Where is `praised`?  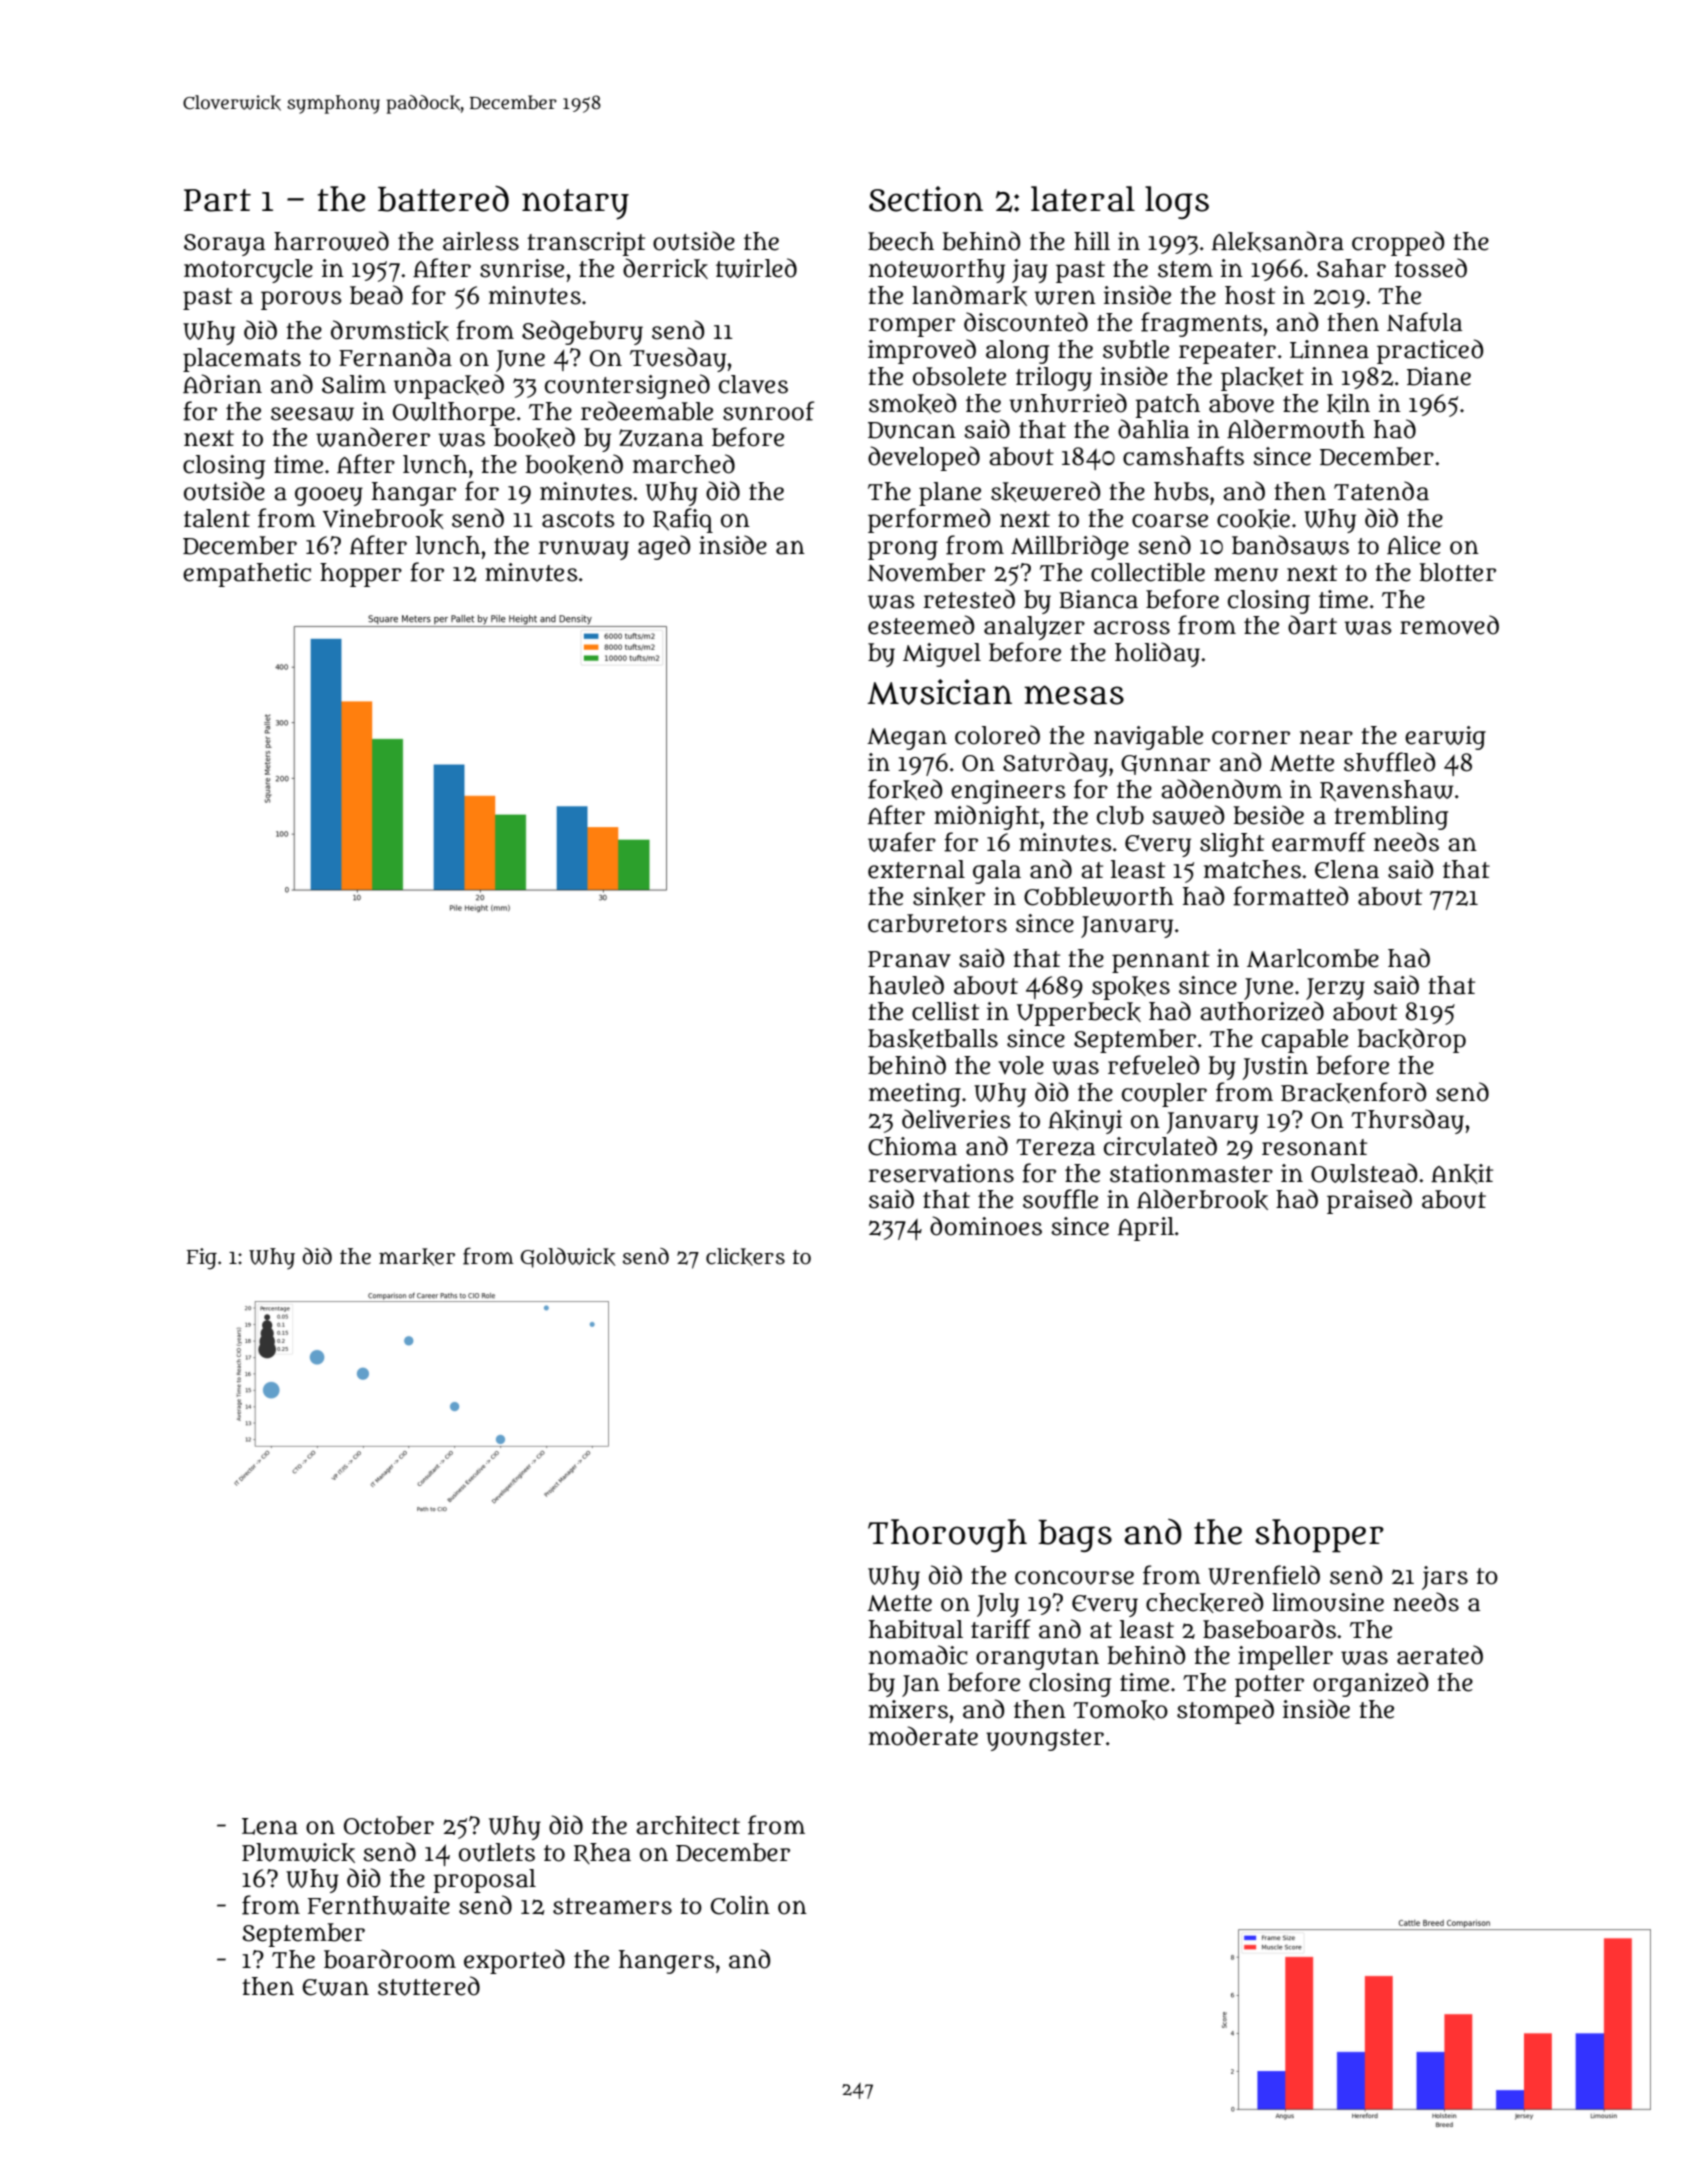
praised is located at coordinates (1369, 1201).
